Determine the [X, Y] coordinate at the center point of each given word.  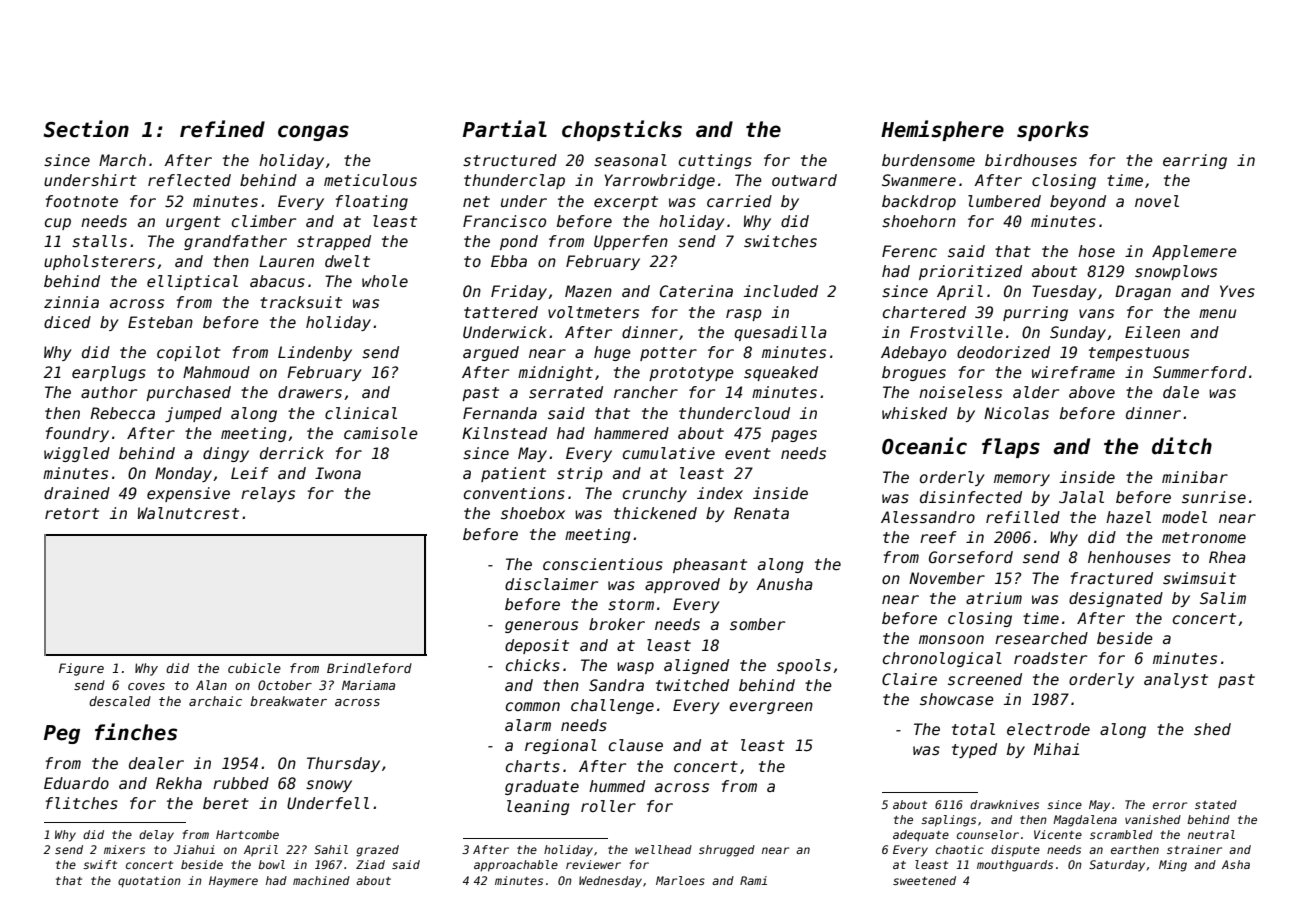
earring [1195, 161]
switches [780, 241]
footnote [82, 201]
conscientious [603, 564]
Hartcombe [247, 834]
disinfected [971, 497]
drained [77, 493]
